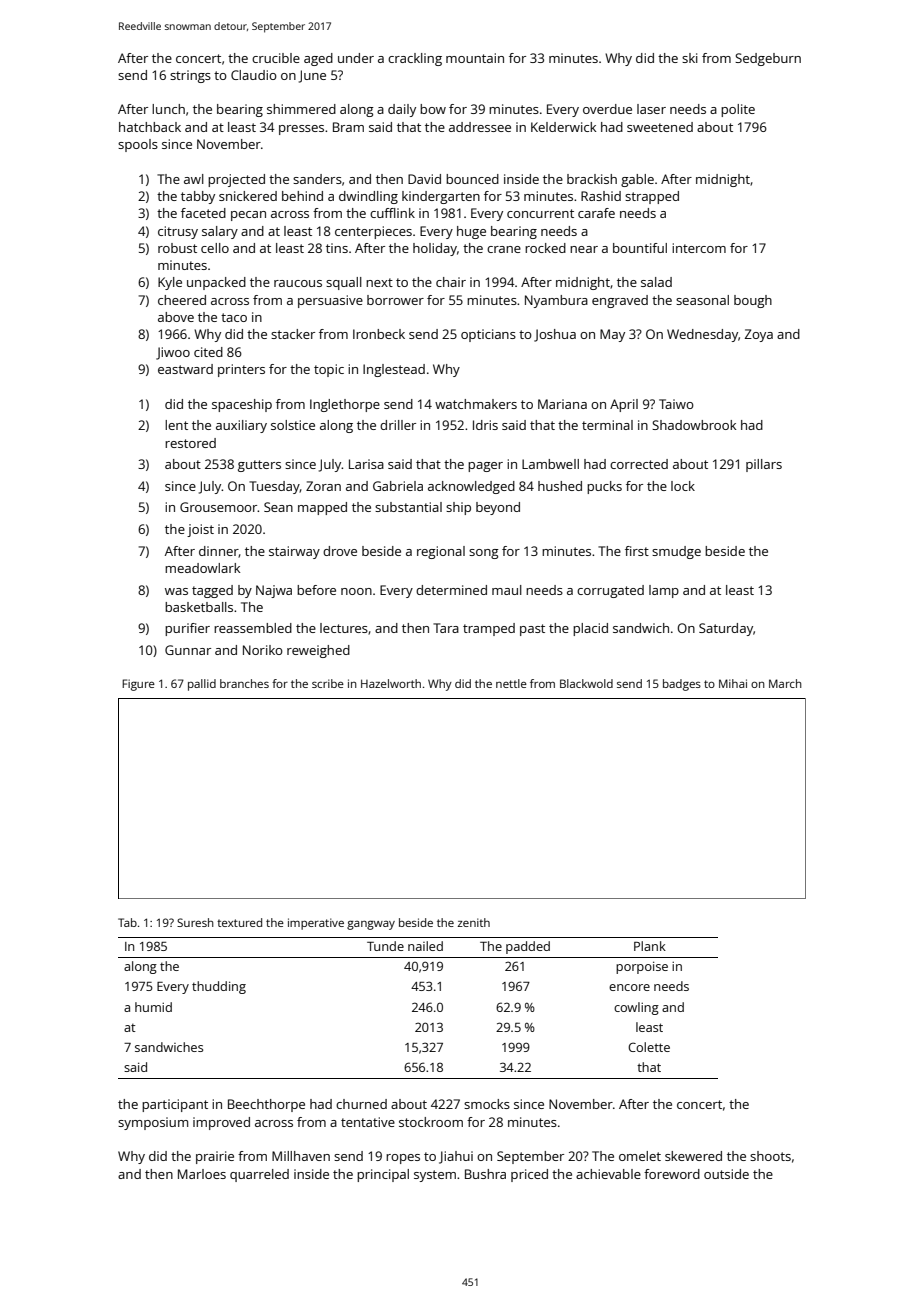 This screenshot has width=924, height=1308. What do you see at coordinates (446, 628) in the screenshot?
I see `Tara` at bounding box center [446, 628].
